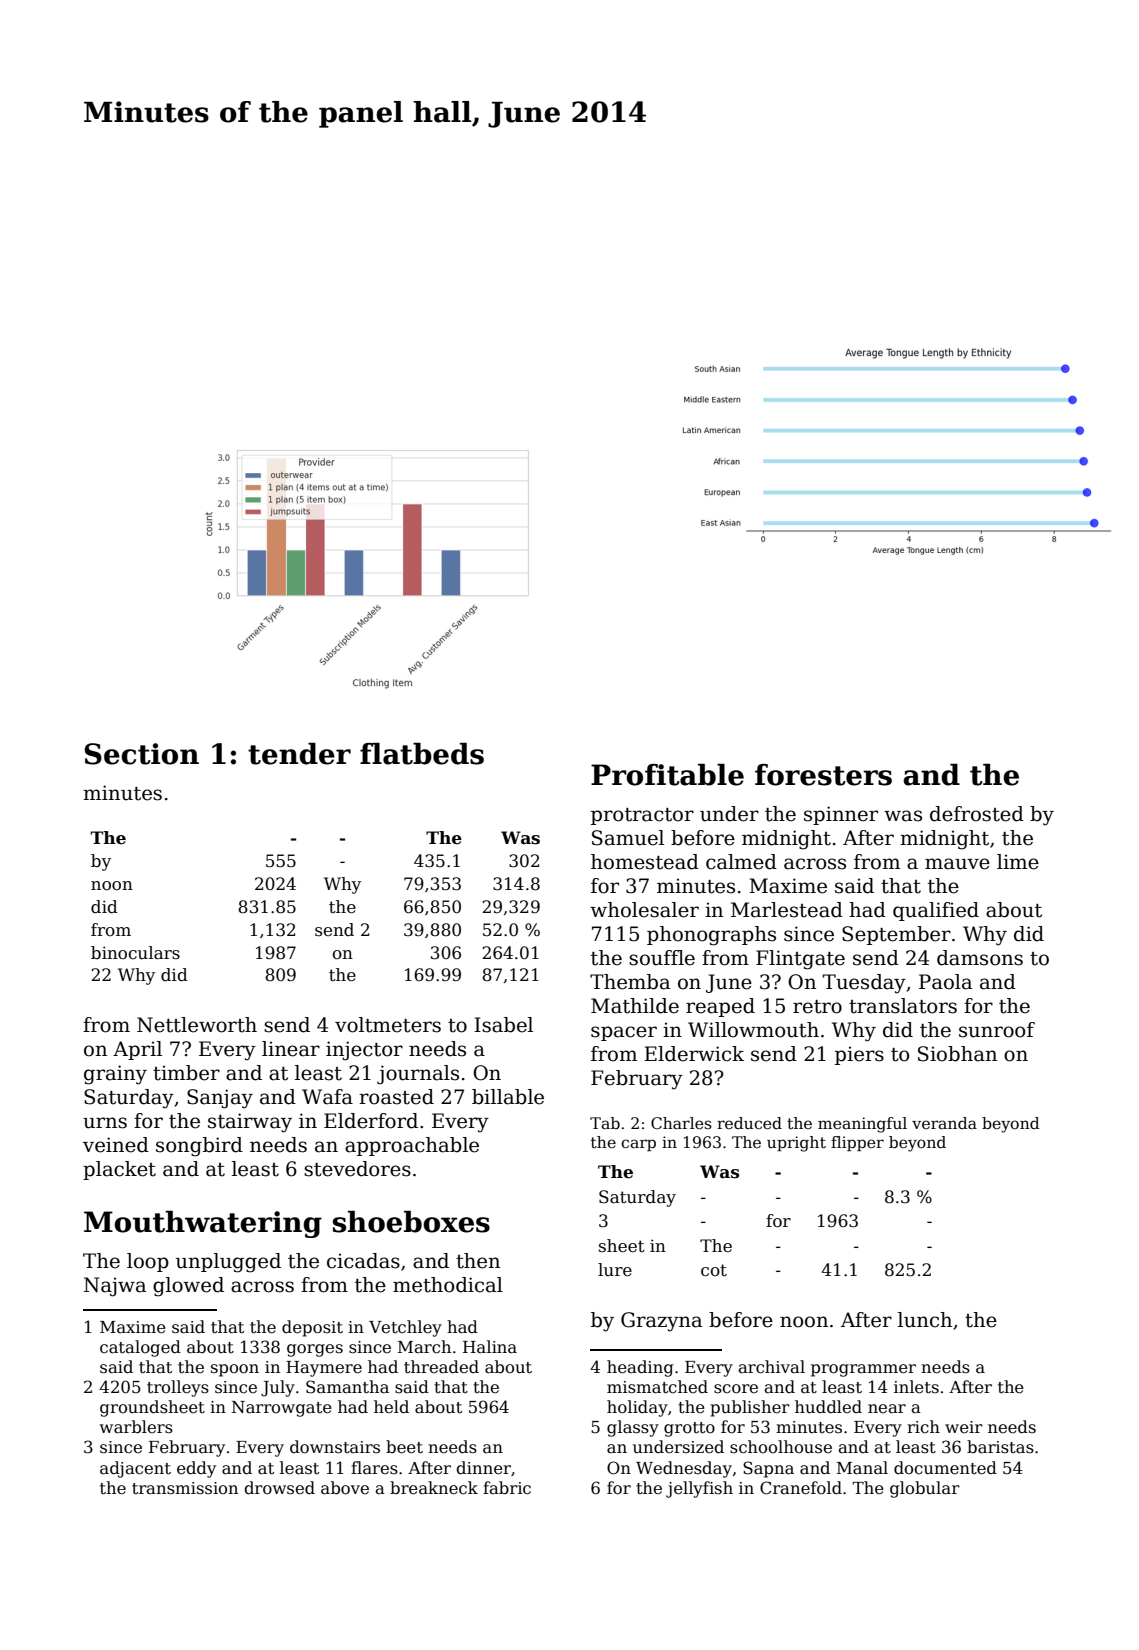 The width and height of the screenshot is (1139, 1650). Describe the element at coordinates (148, 1262) in the screenshot. I see `loop` at that location.
